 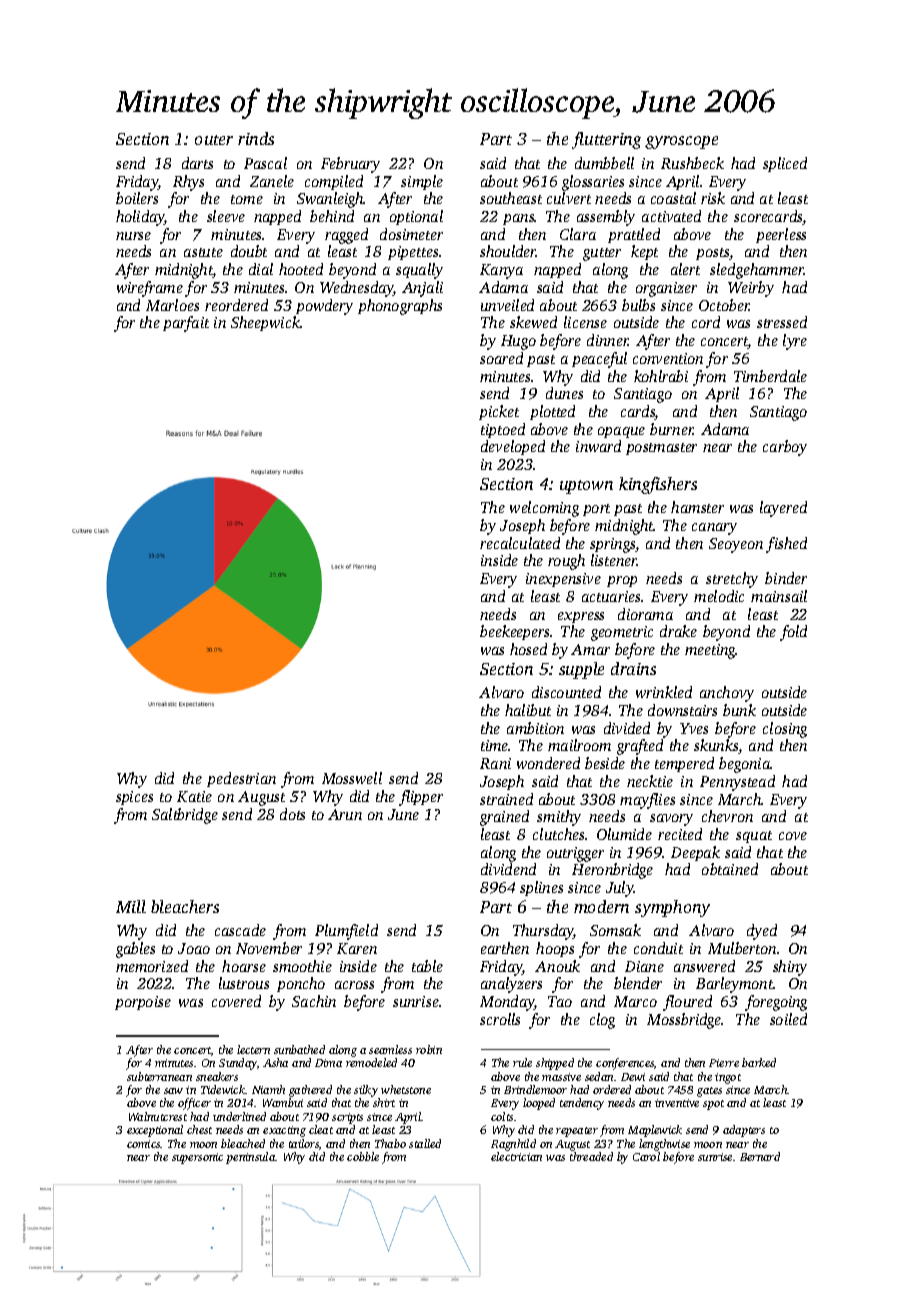 I want to click on answered, so click(x=704, y=966).
